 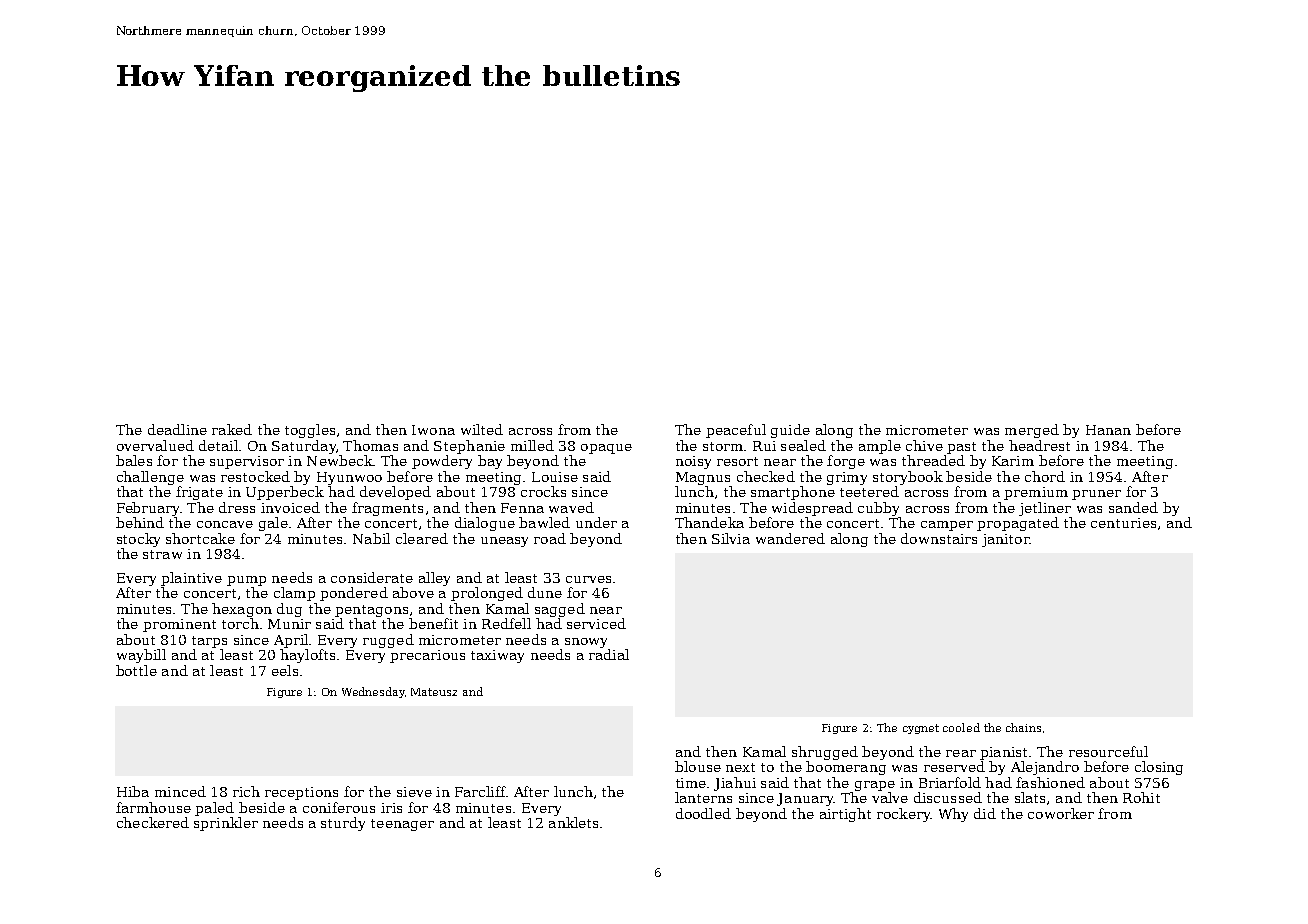 I want to click on sanded, so click(x=1133, y=507).
